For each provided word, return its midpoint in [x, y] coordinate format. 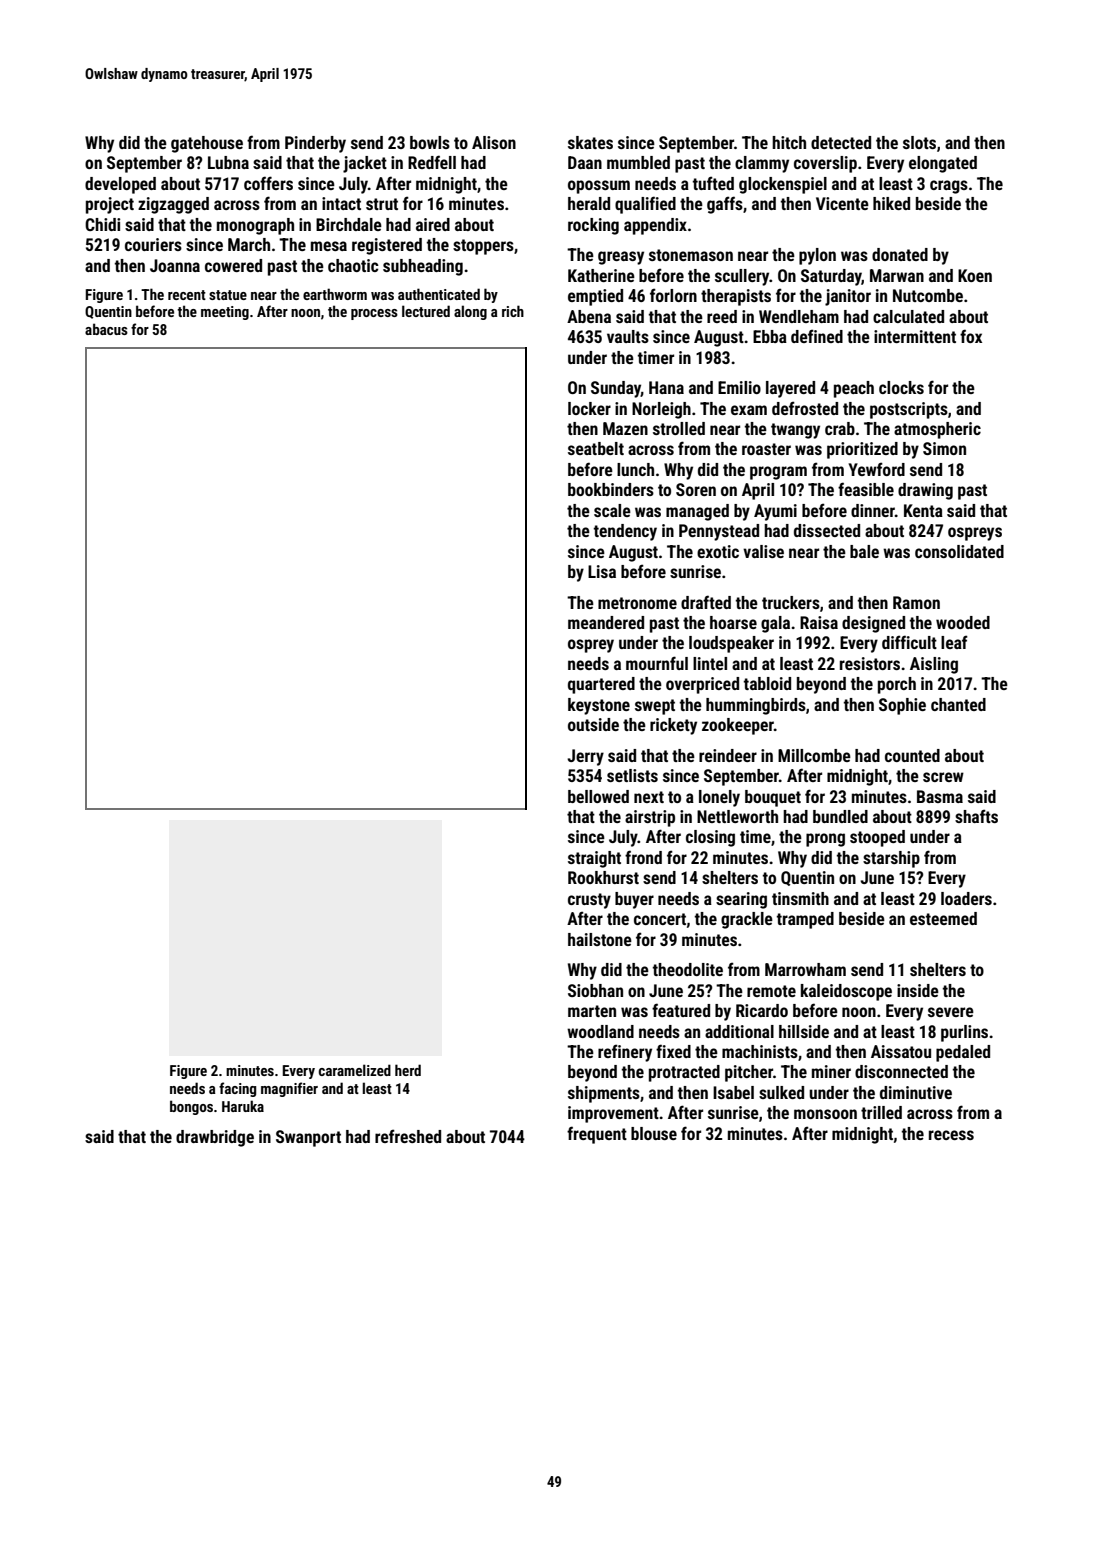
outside [593, 724]
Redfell [432, 162]
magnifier [289, 1089]
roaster [766, 449]
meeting [225, 313]
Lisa [602, 571]
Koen [975, 275]
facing [237, 1089]
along [470, 312]
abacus [106, 329]
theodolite [688, 969]
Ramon [916, 602]
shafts [976, 816]
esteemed [943, 918]
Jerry [585, 757]
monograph [255, 226]
